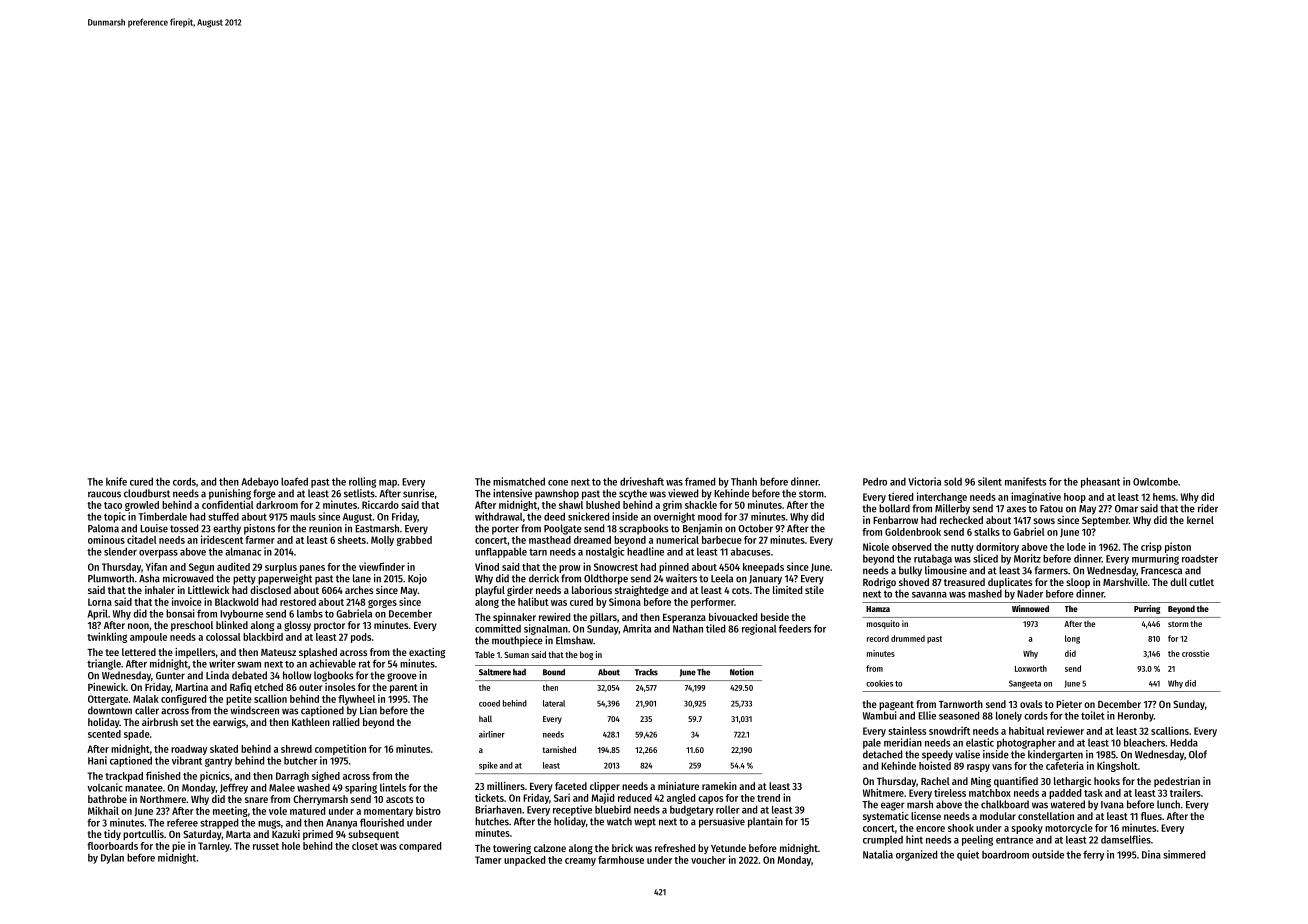 The height and width of the screenshot is (924, 1308). Describe the element at coordinates (997, 547) in the screenshot. I see `dormitory` at that location.
